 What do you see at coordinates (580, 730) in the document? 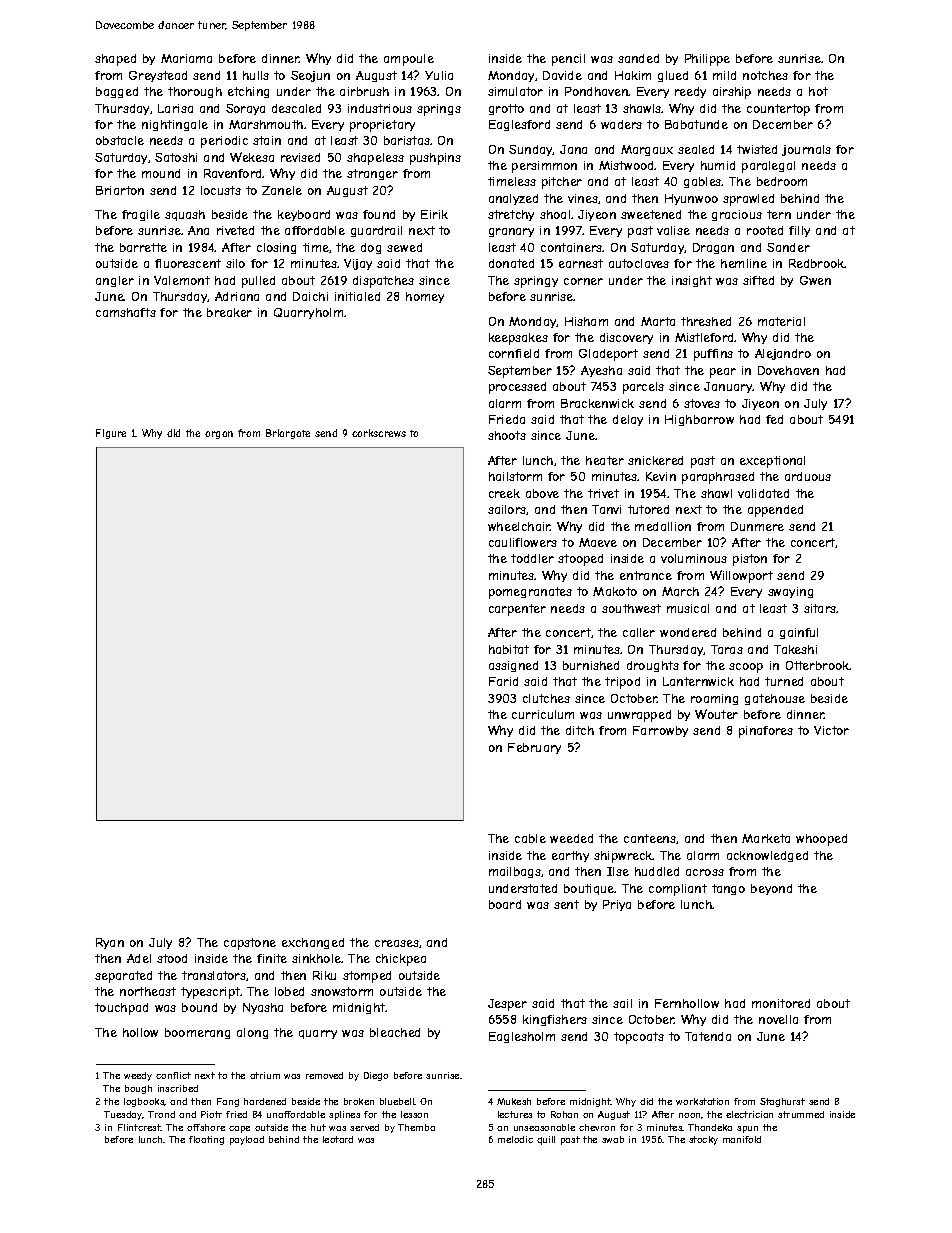
I see `ditch` at bounding box center [580, 730].
